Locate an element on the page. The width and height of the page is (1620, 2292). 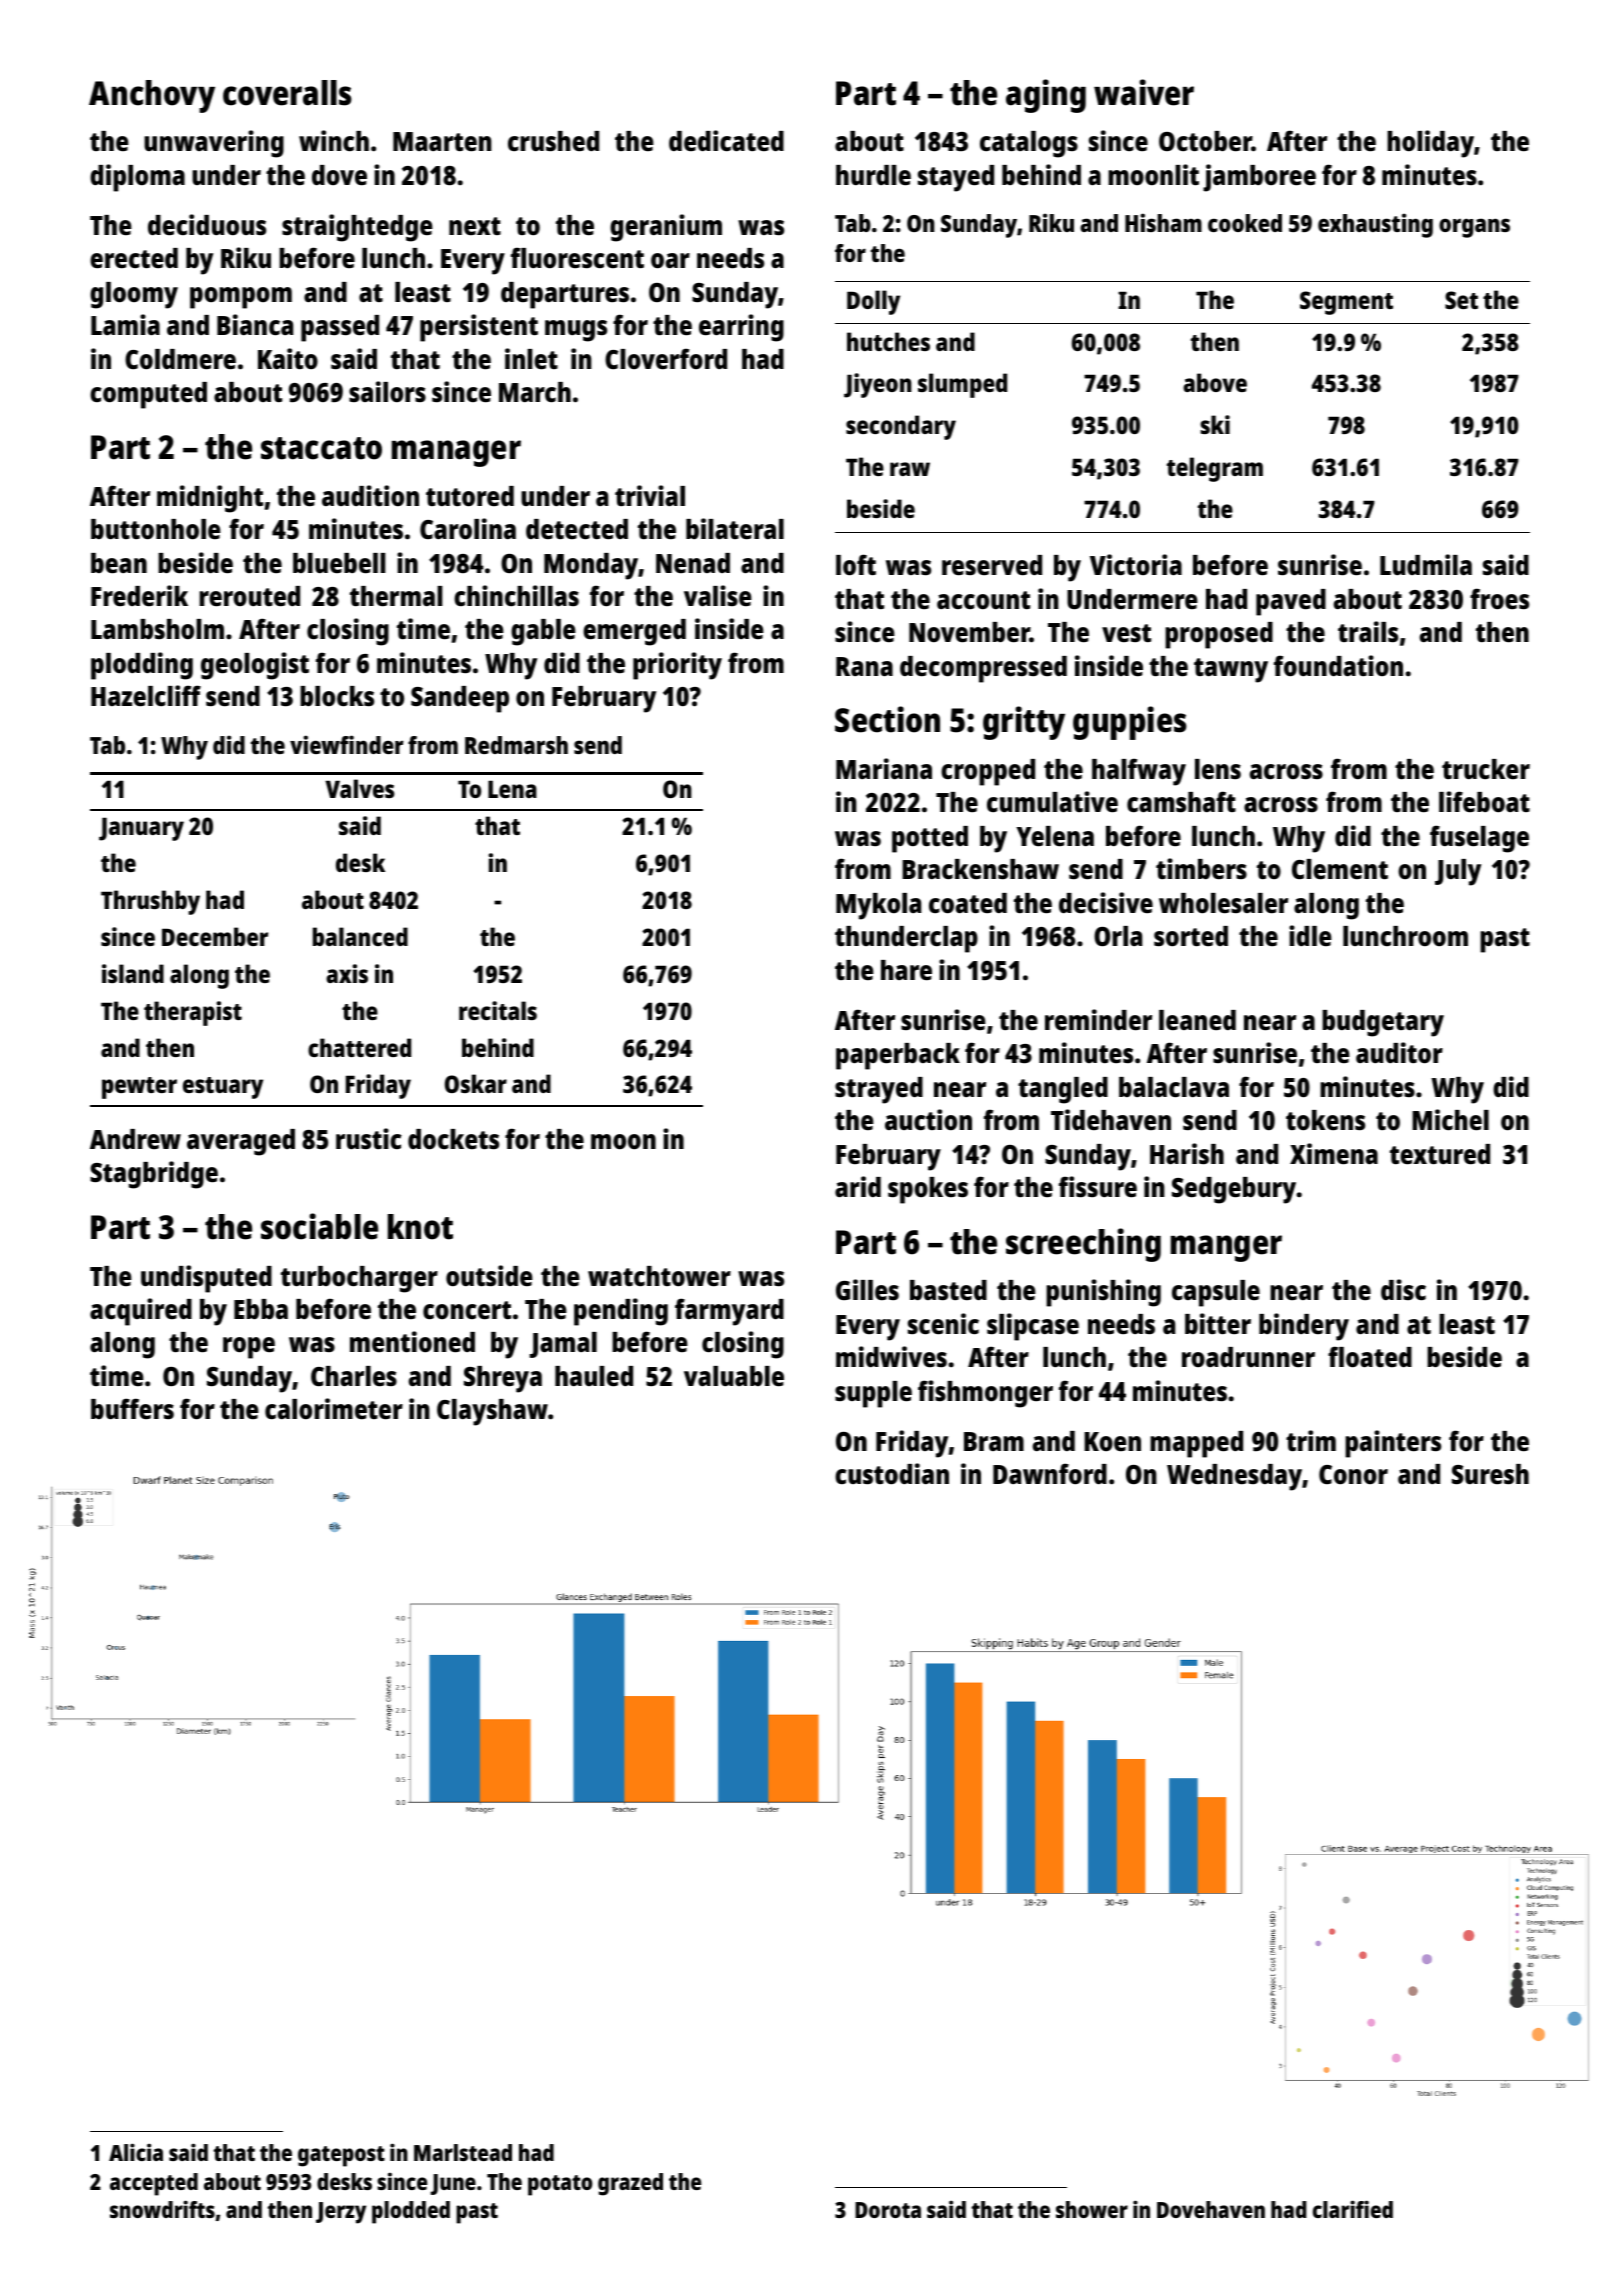
Maarten is located at coordinates (442, 142).
